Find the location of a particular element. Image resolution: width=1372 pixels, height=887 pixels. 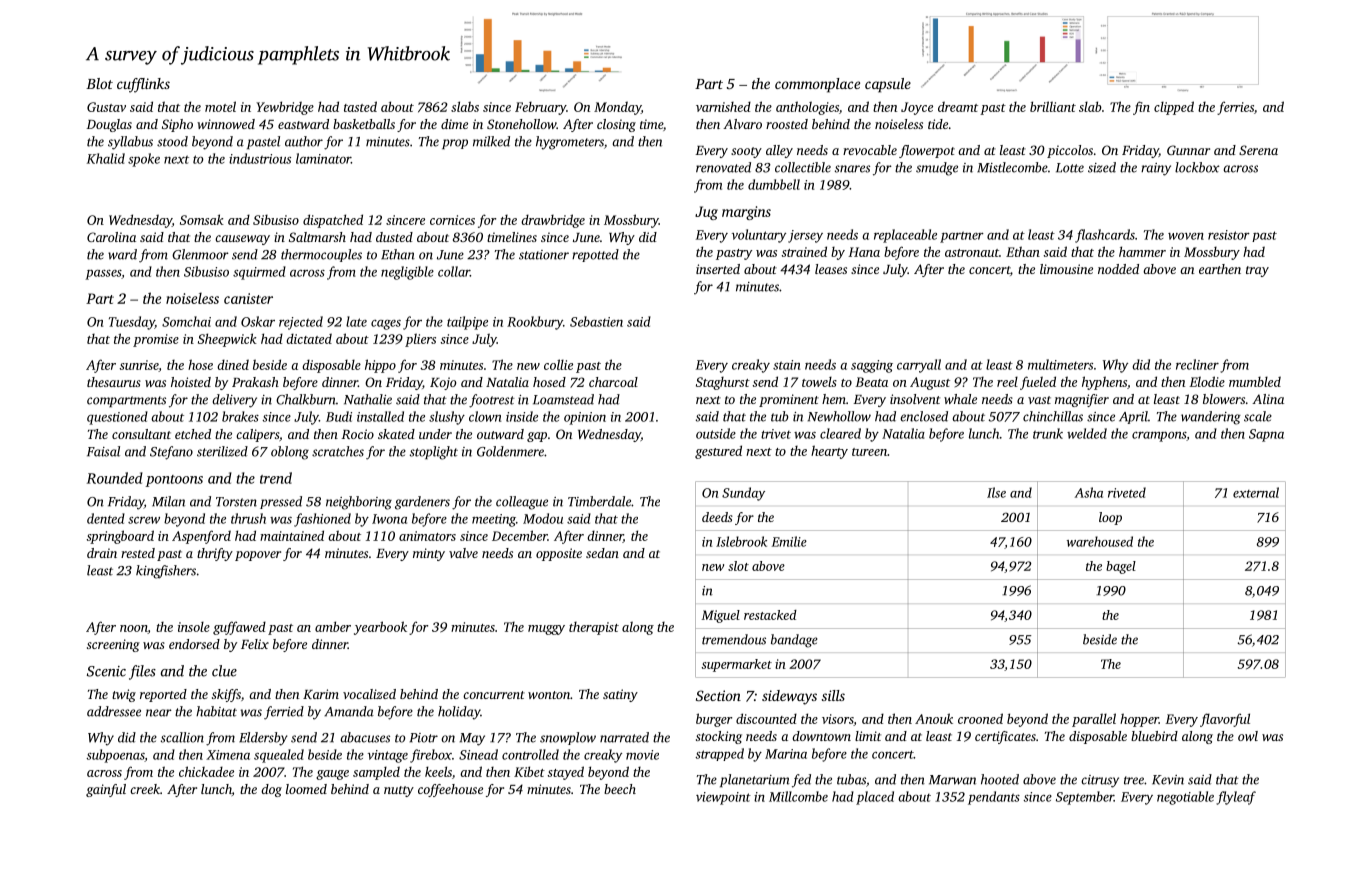

addressee is located at coordinates (114, 711).
